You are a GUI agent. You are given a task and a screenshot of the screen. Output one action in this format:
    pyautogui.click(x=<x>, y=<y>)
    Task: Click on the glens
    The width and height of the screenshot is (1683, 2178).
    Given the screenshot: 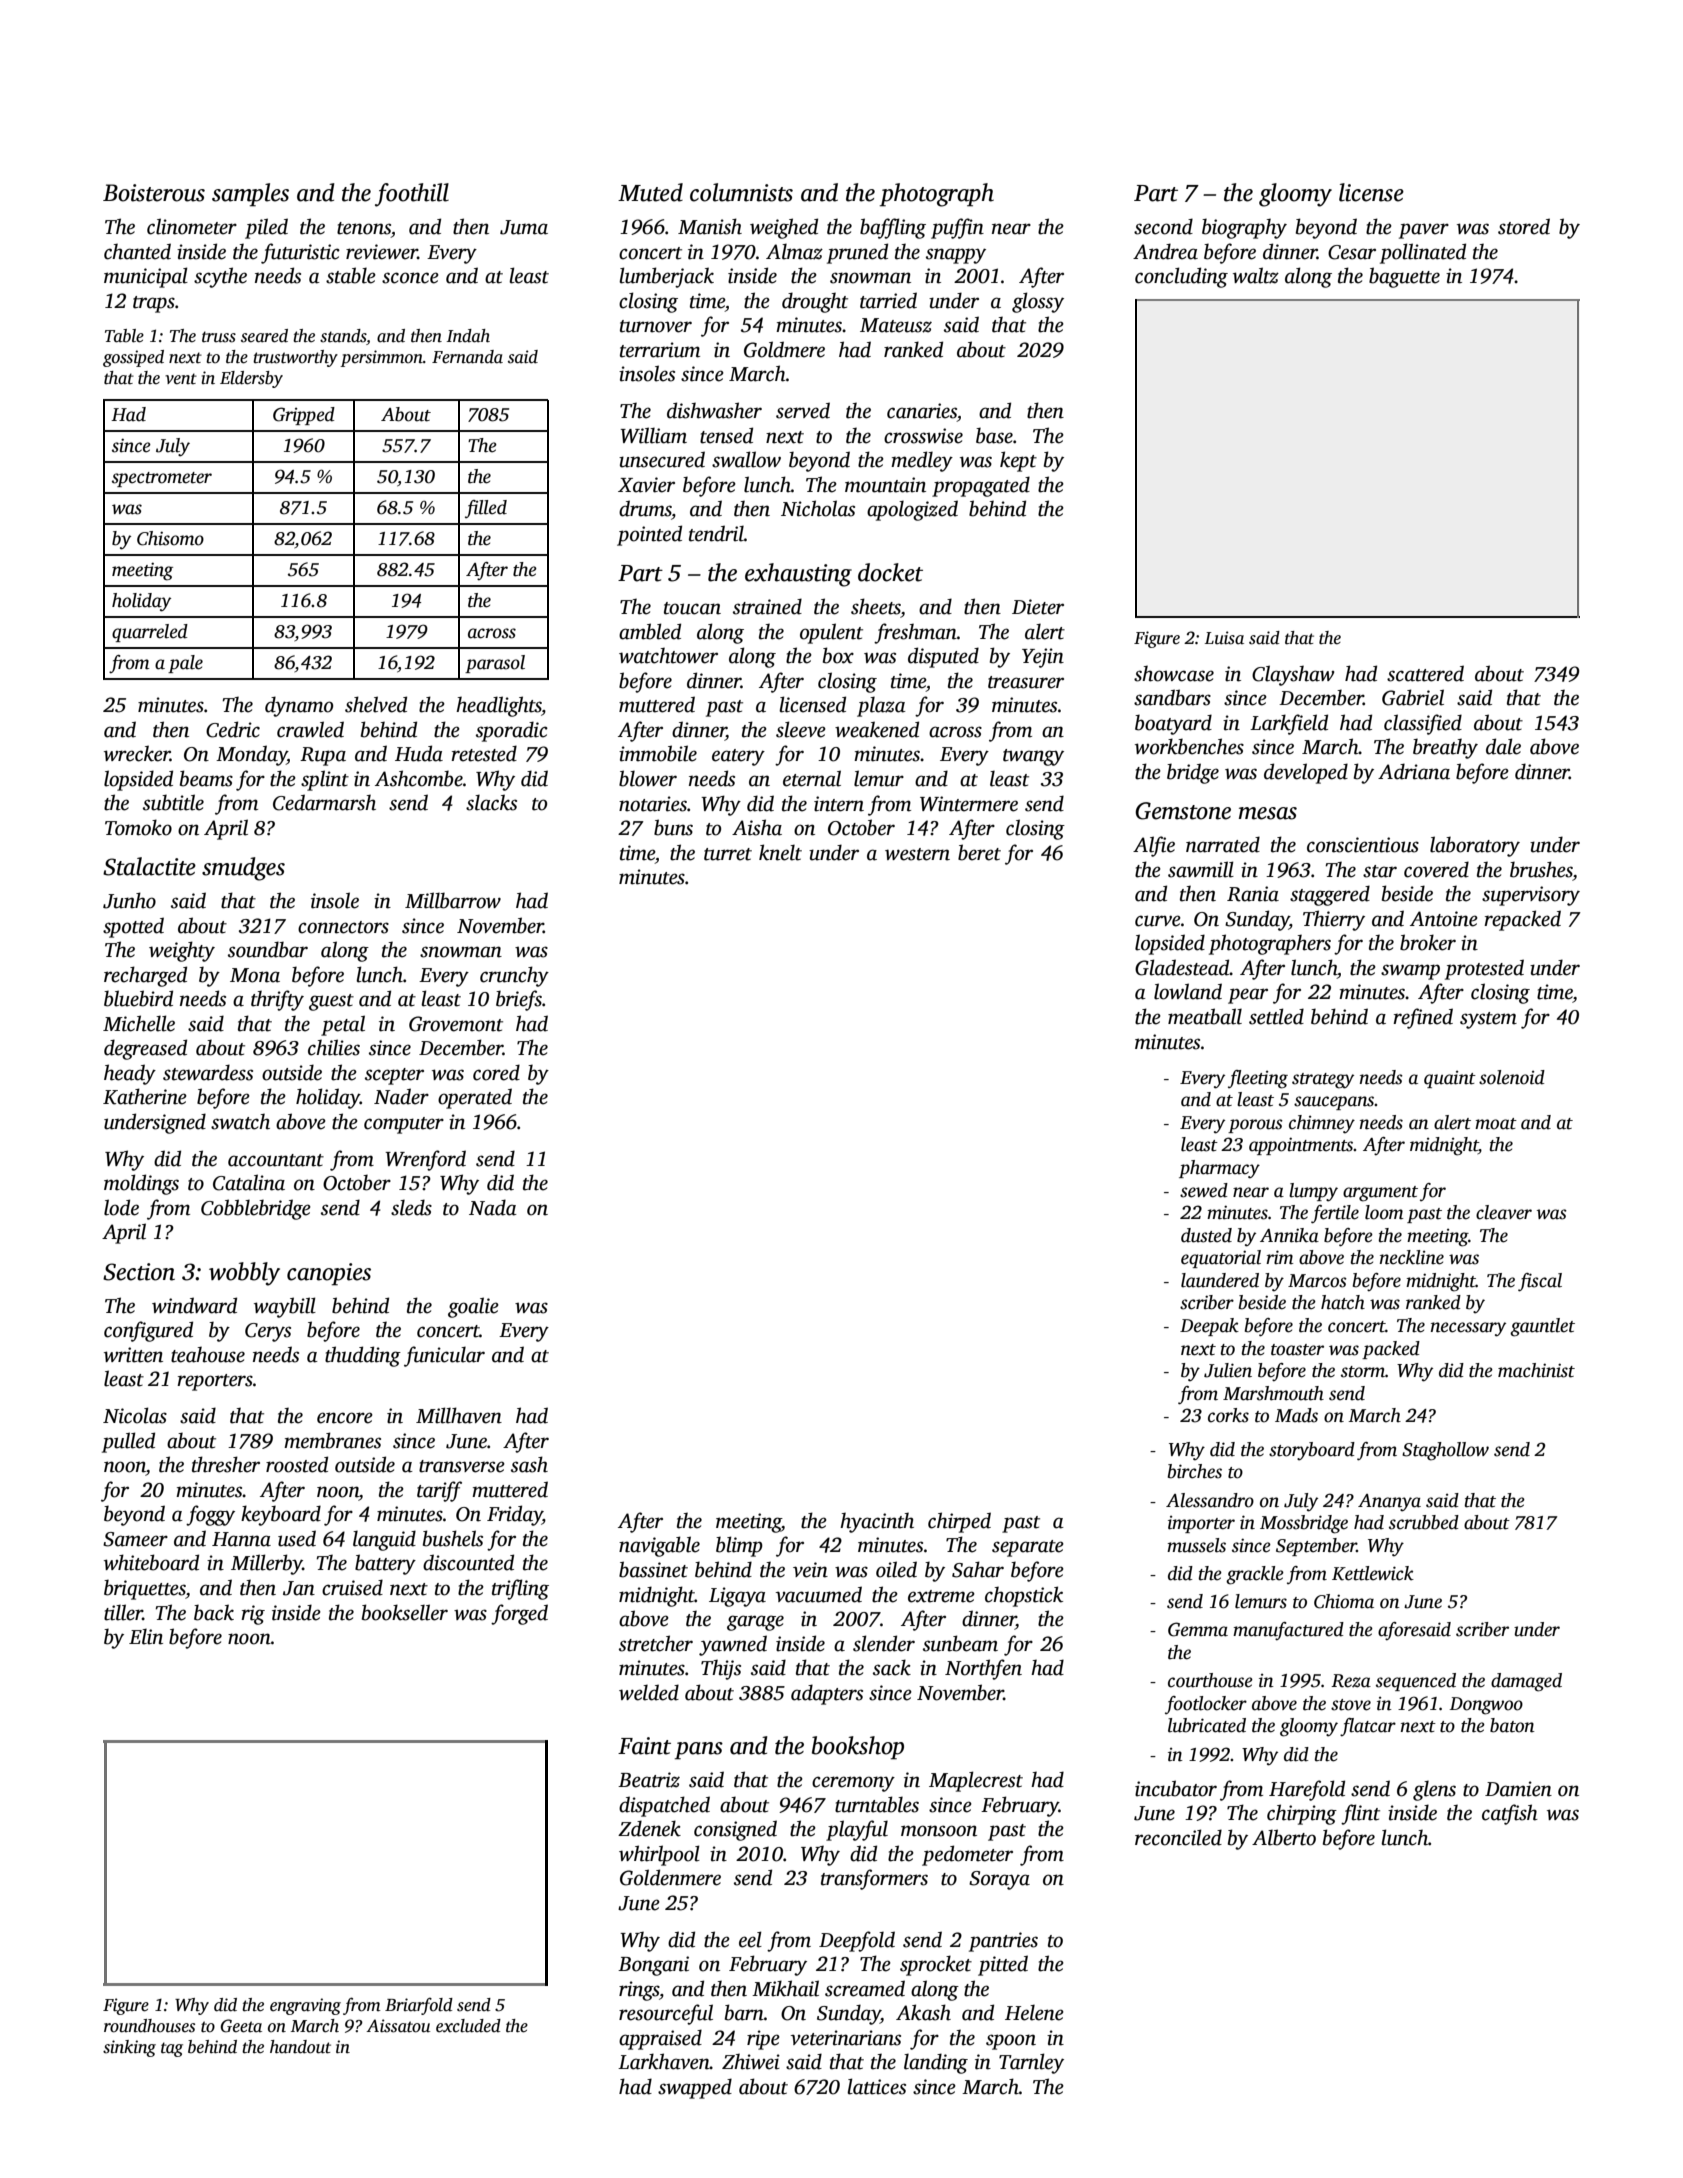 What is the action you would take?
    pyautogui.click(x=1434, y=1790)
